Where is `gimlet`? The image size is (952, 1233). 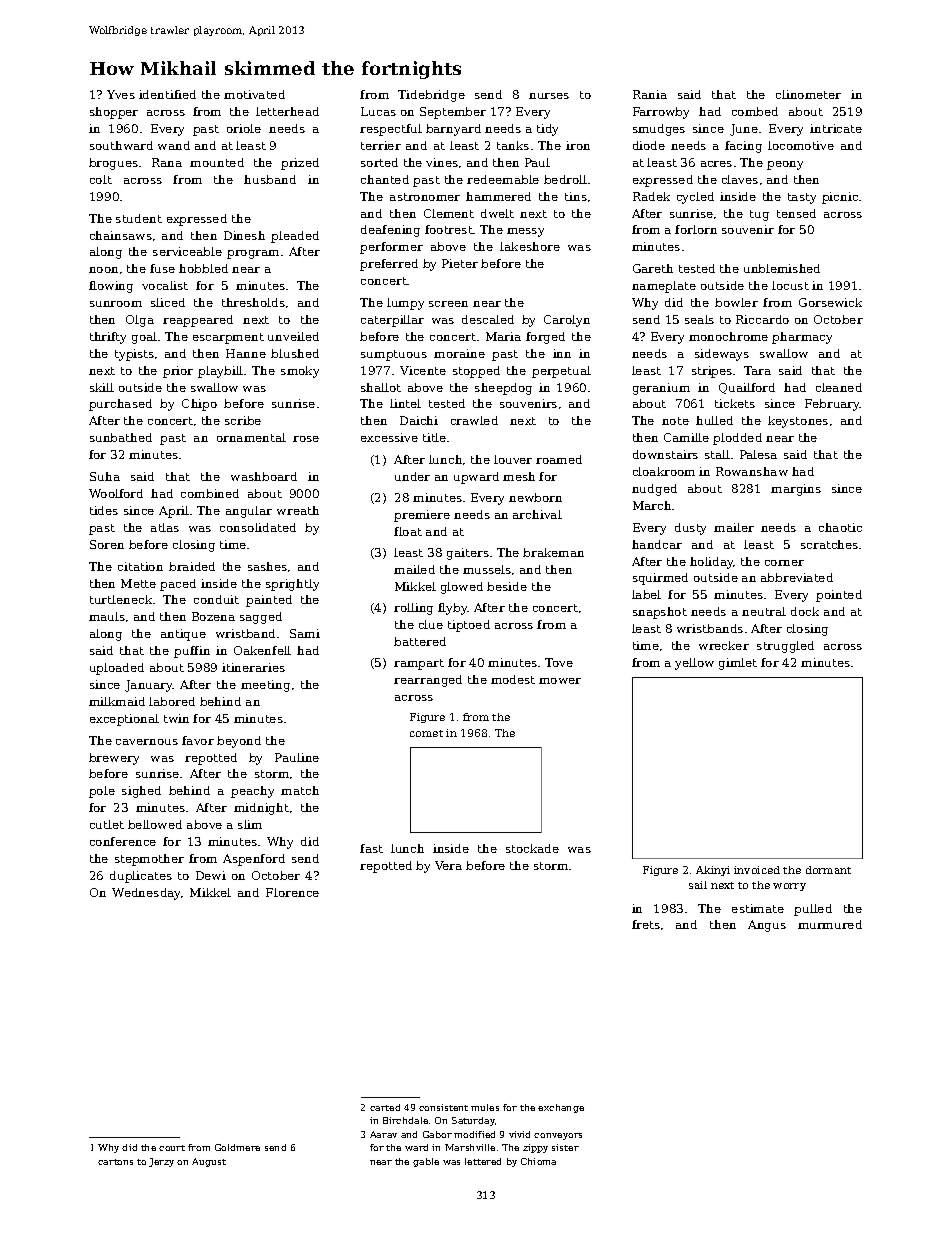 gimlet is located at coordinates (738, 664).
